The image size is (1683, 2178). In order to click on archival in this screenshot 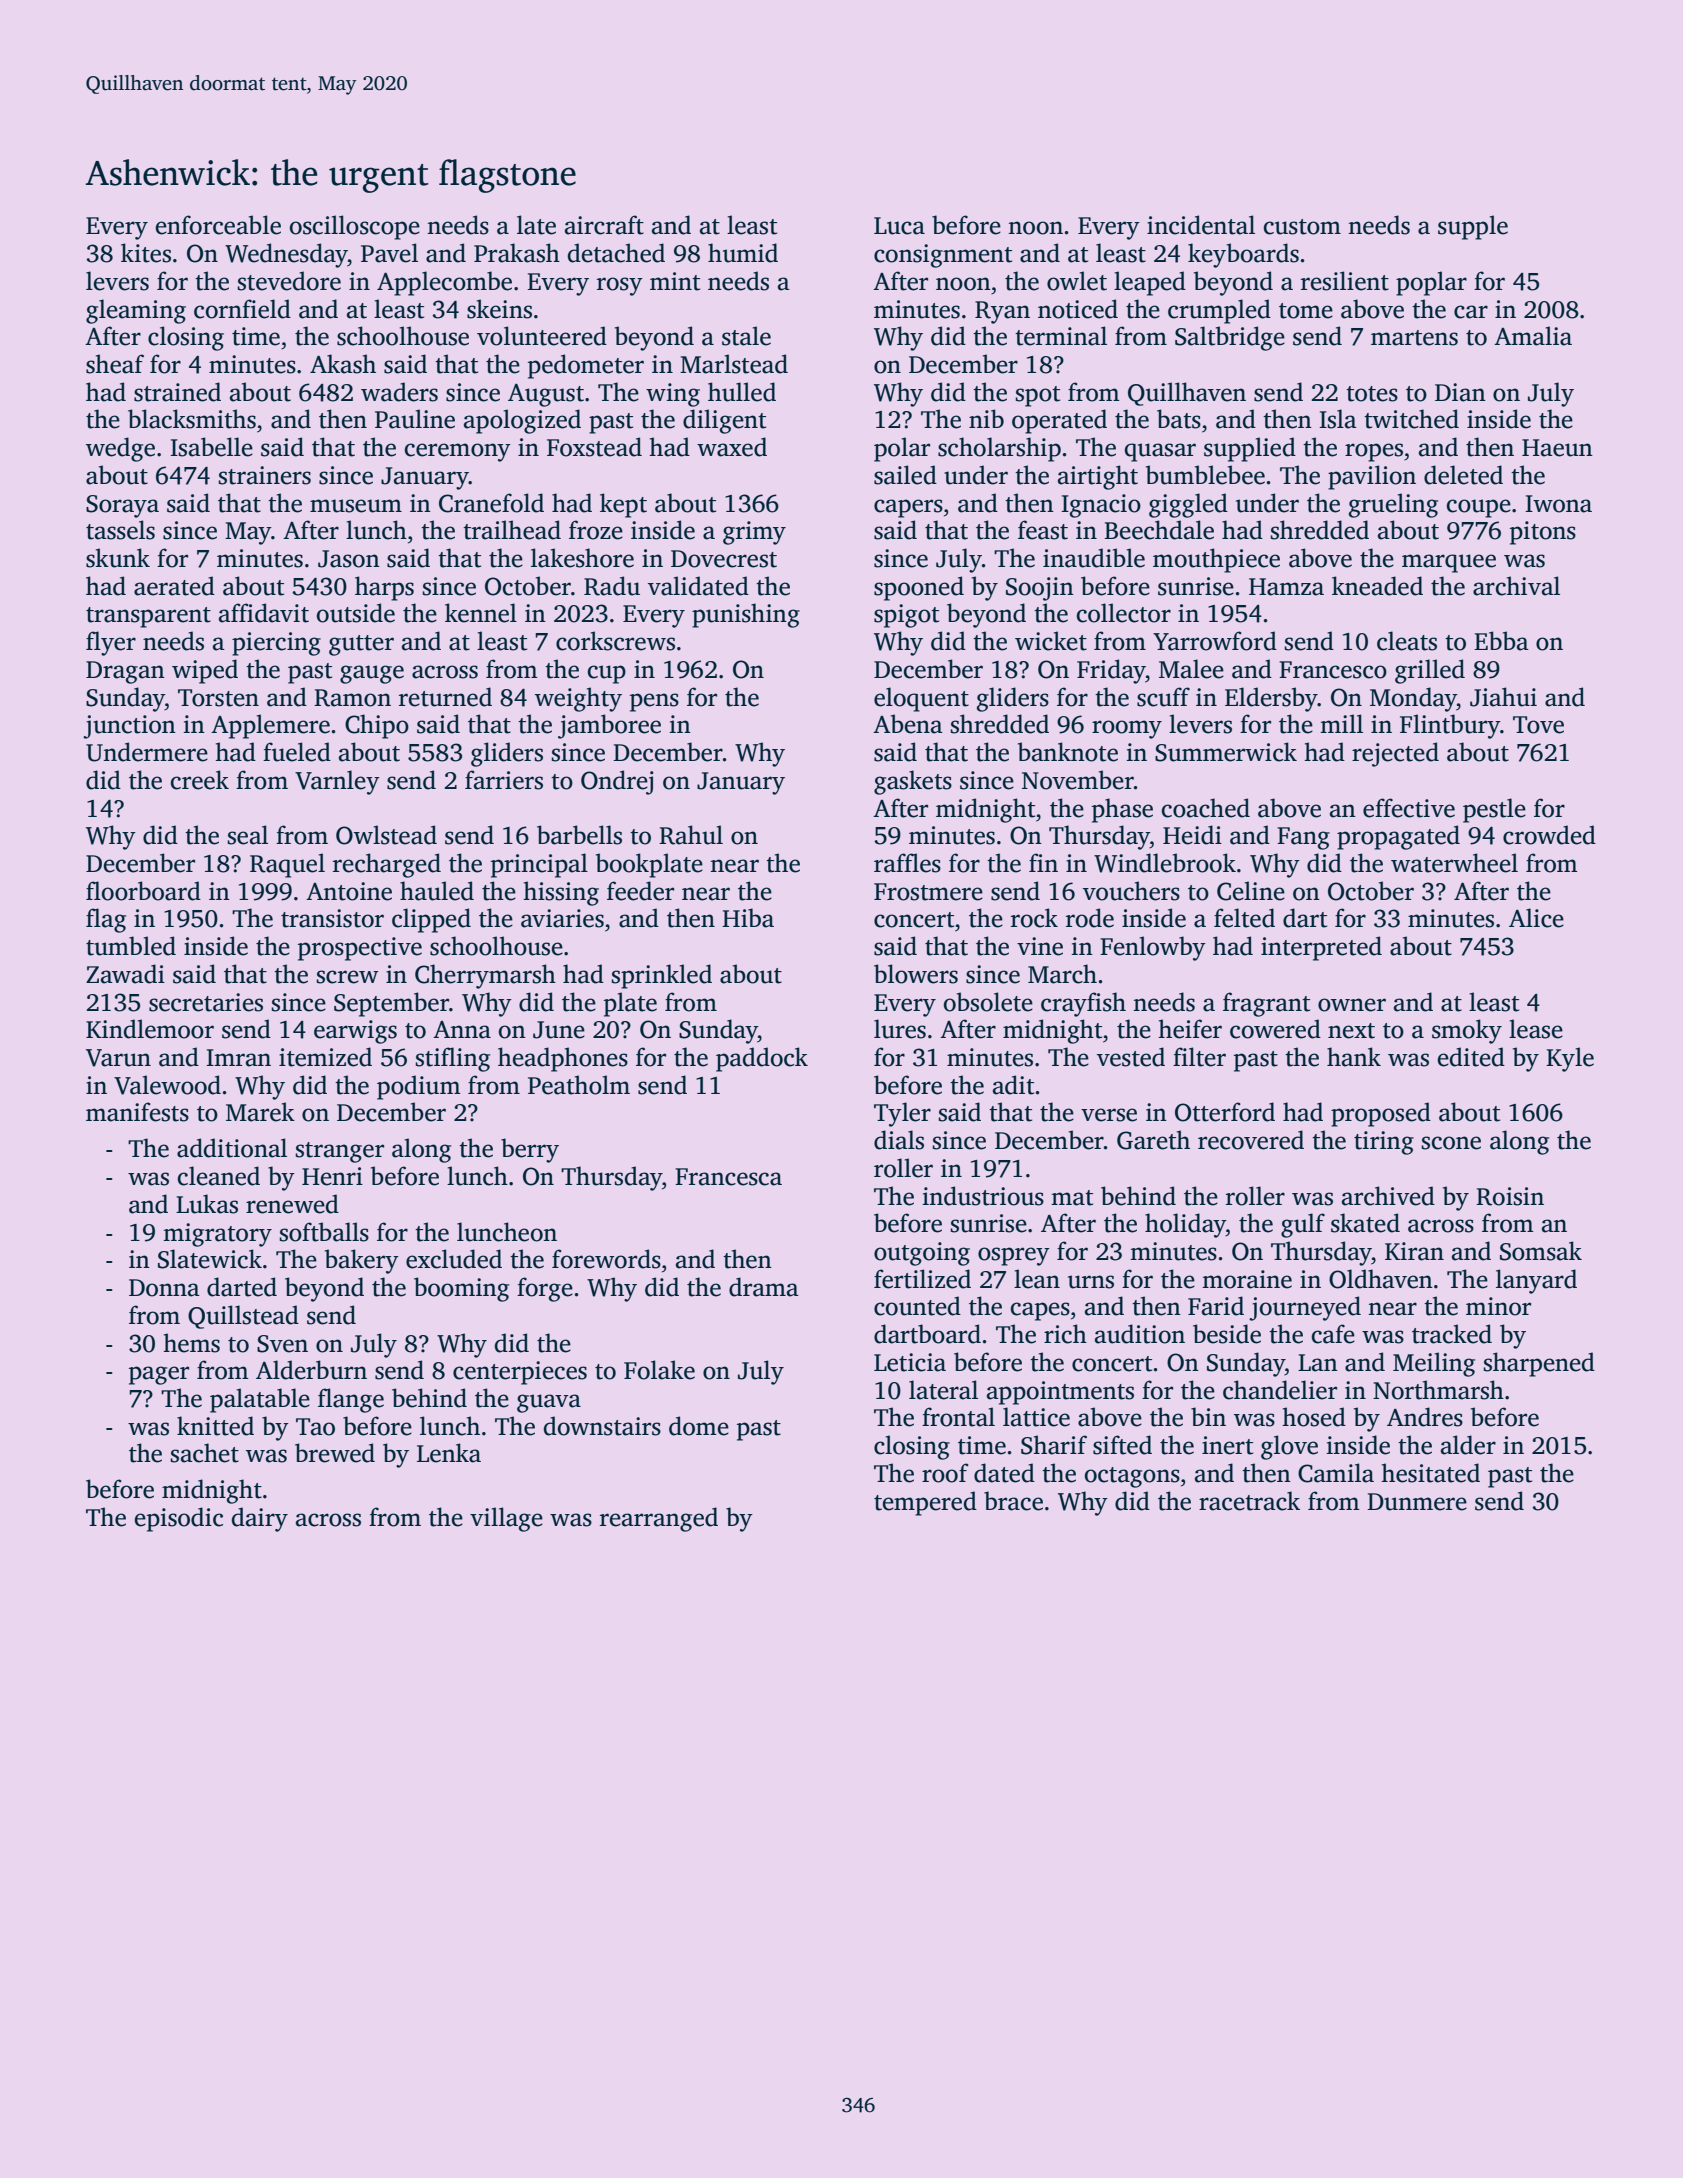, I will do `click(1516, 586)`.
